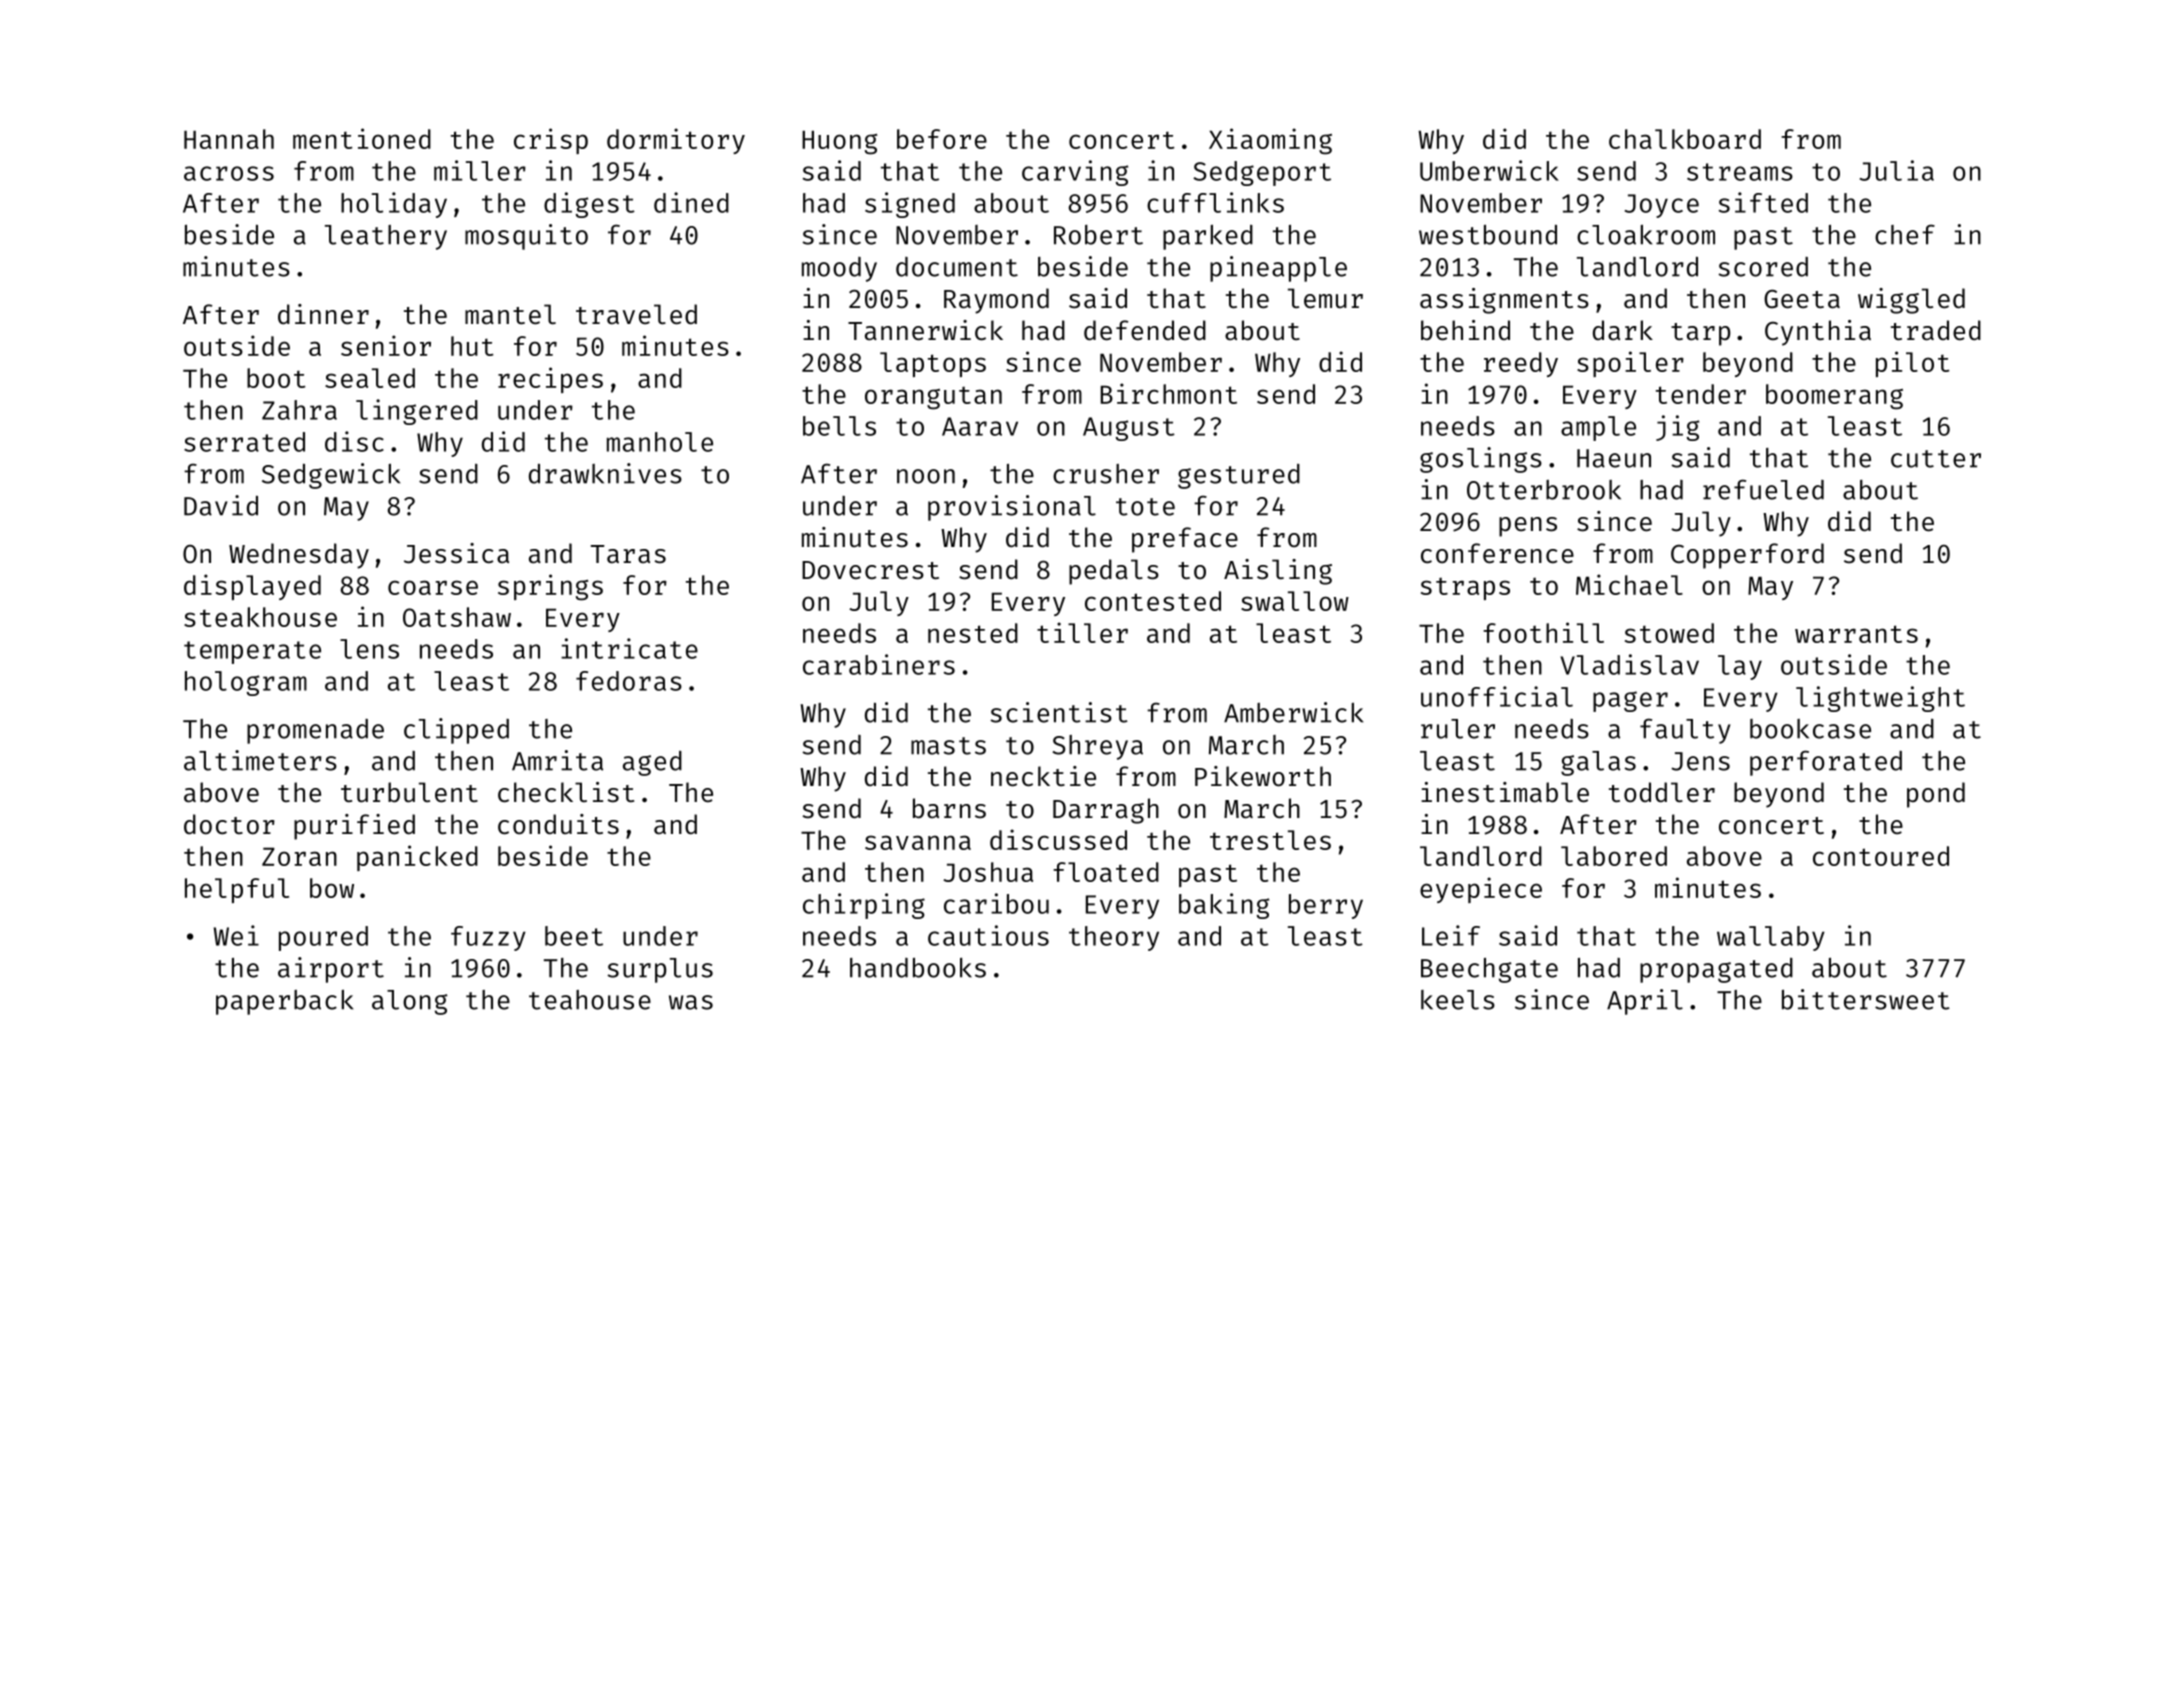 The height and width of the document is (1683, 2178). I want to click on serrated, so click(244, 442).
